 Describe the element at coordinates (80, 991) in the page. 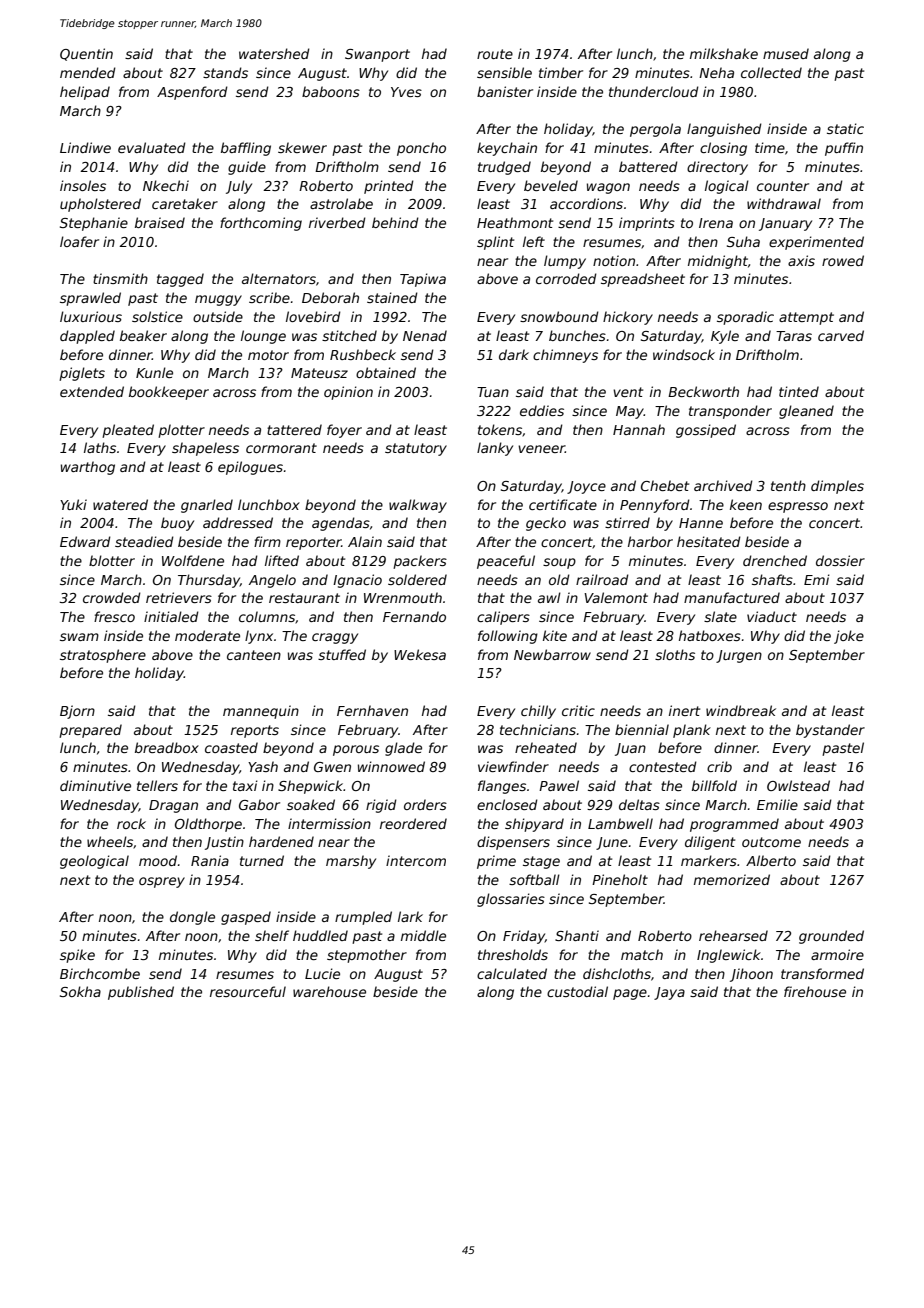

I see `Sokha` at that location.
